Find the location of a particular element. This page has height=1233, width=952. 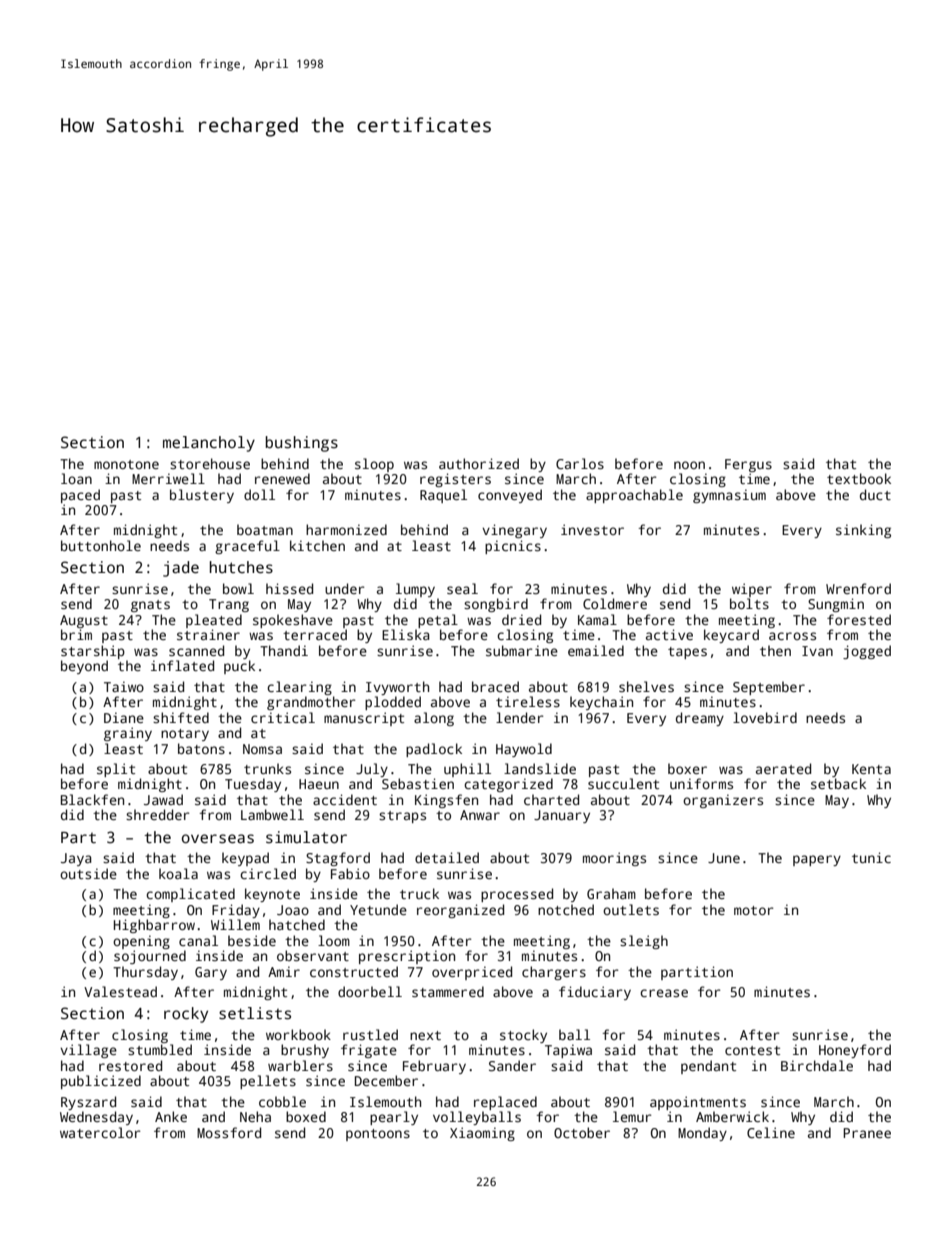

songbird is located at coordinates (496, 605).
